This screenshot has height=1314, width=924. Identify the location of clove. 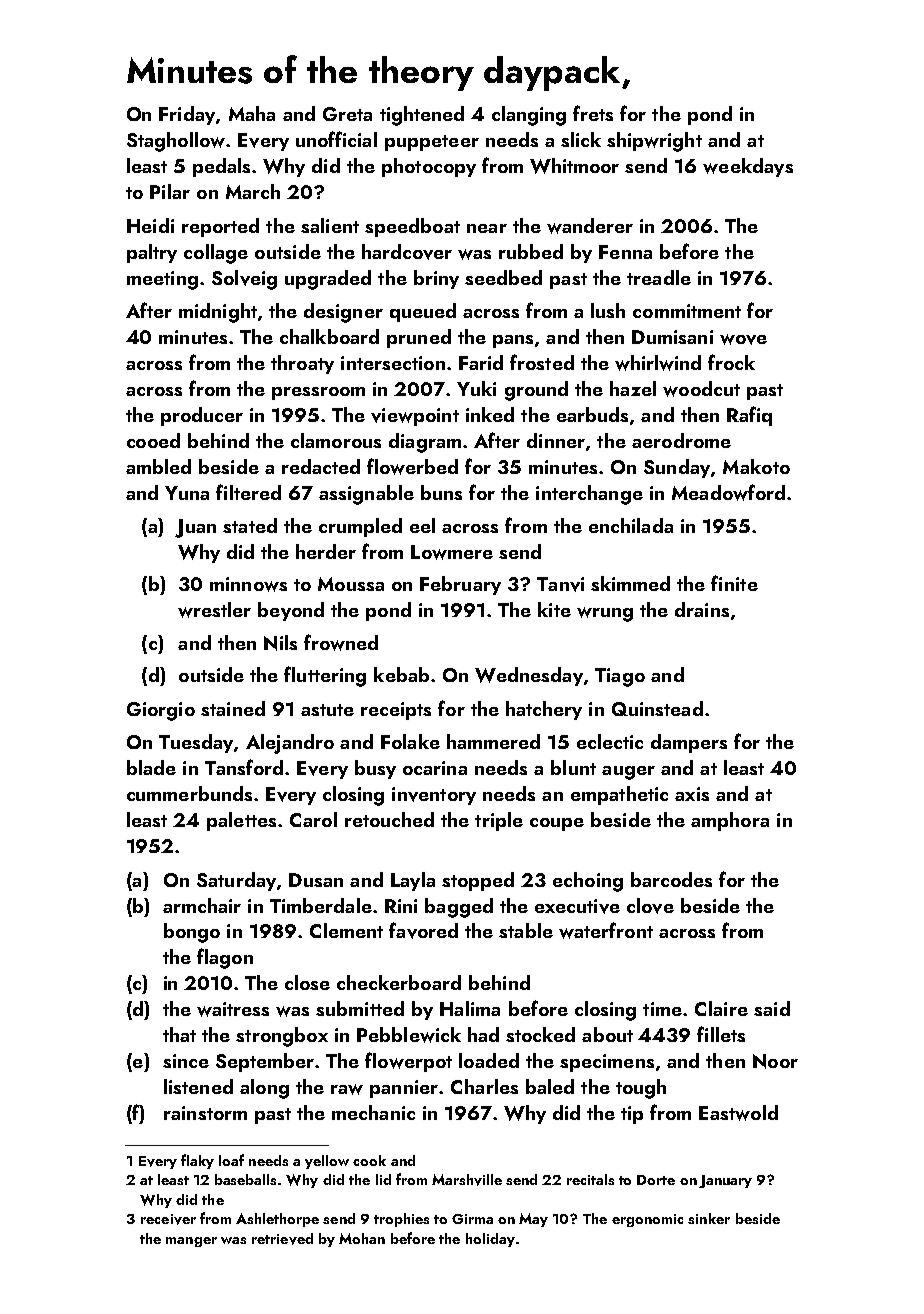
(650, 906).
